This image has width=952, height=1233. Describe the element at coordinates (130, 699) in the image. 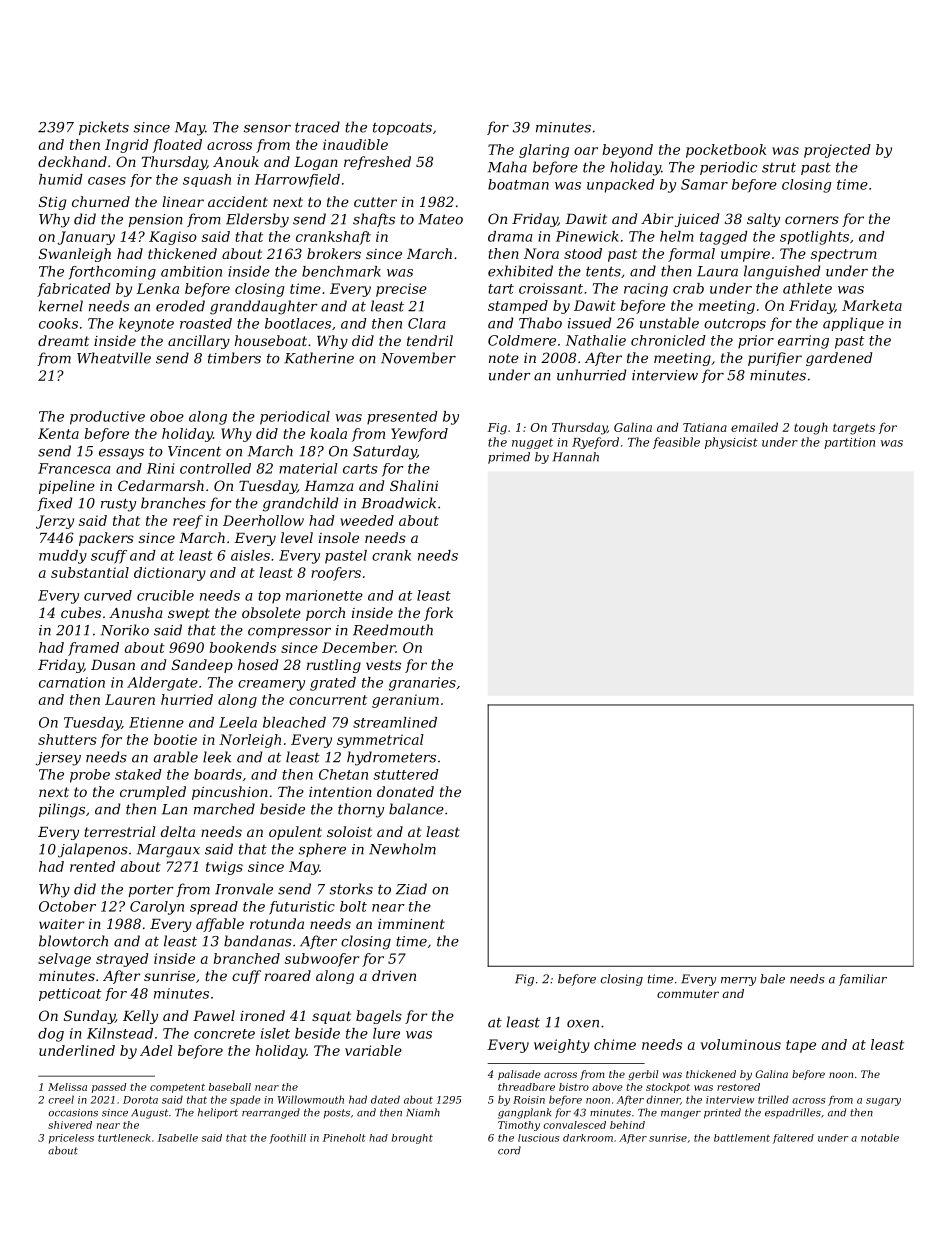

I see `Lauren` at that location.
